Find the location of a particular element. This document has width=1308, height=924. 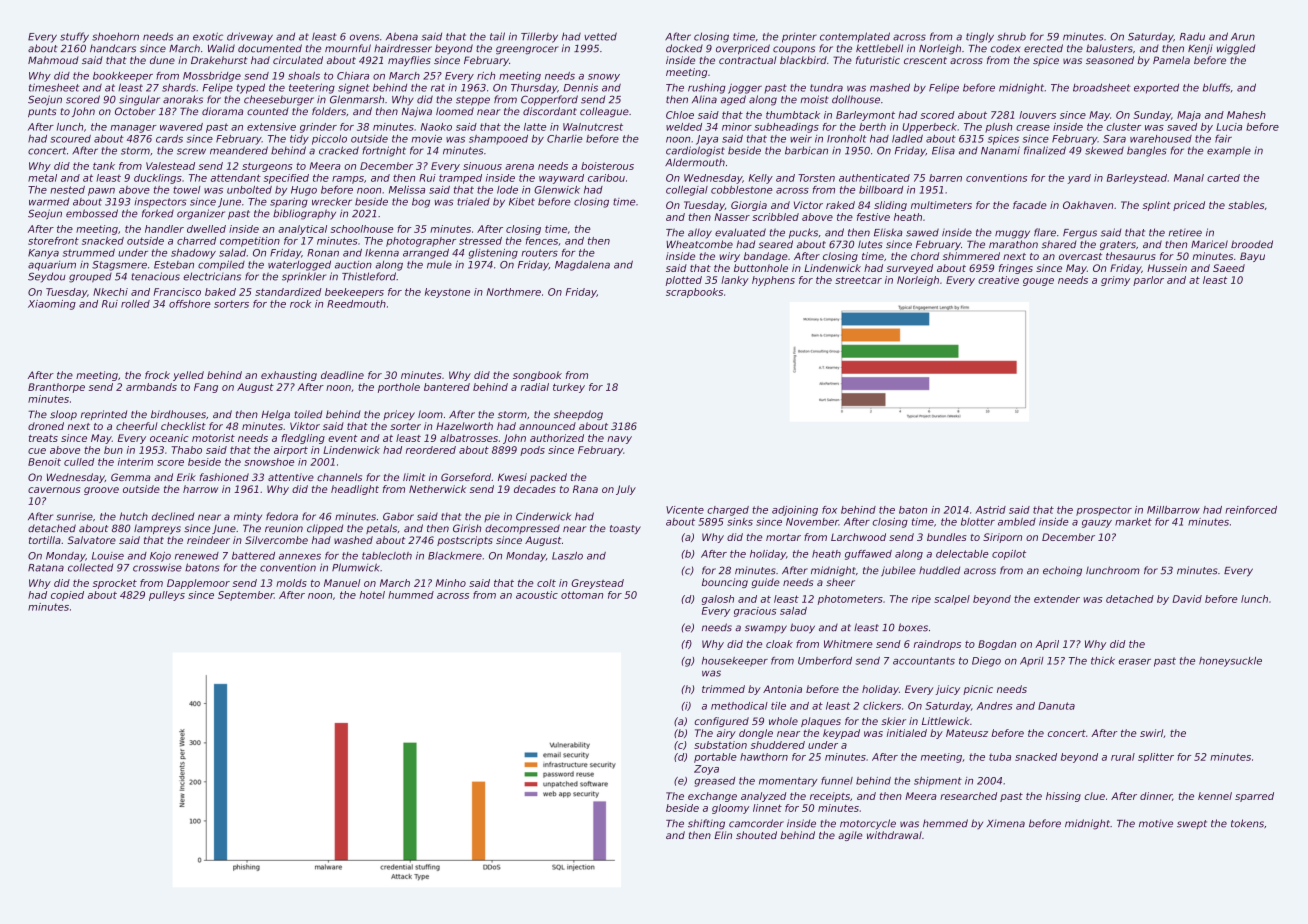

baked is located at coordinates (220, 292).
